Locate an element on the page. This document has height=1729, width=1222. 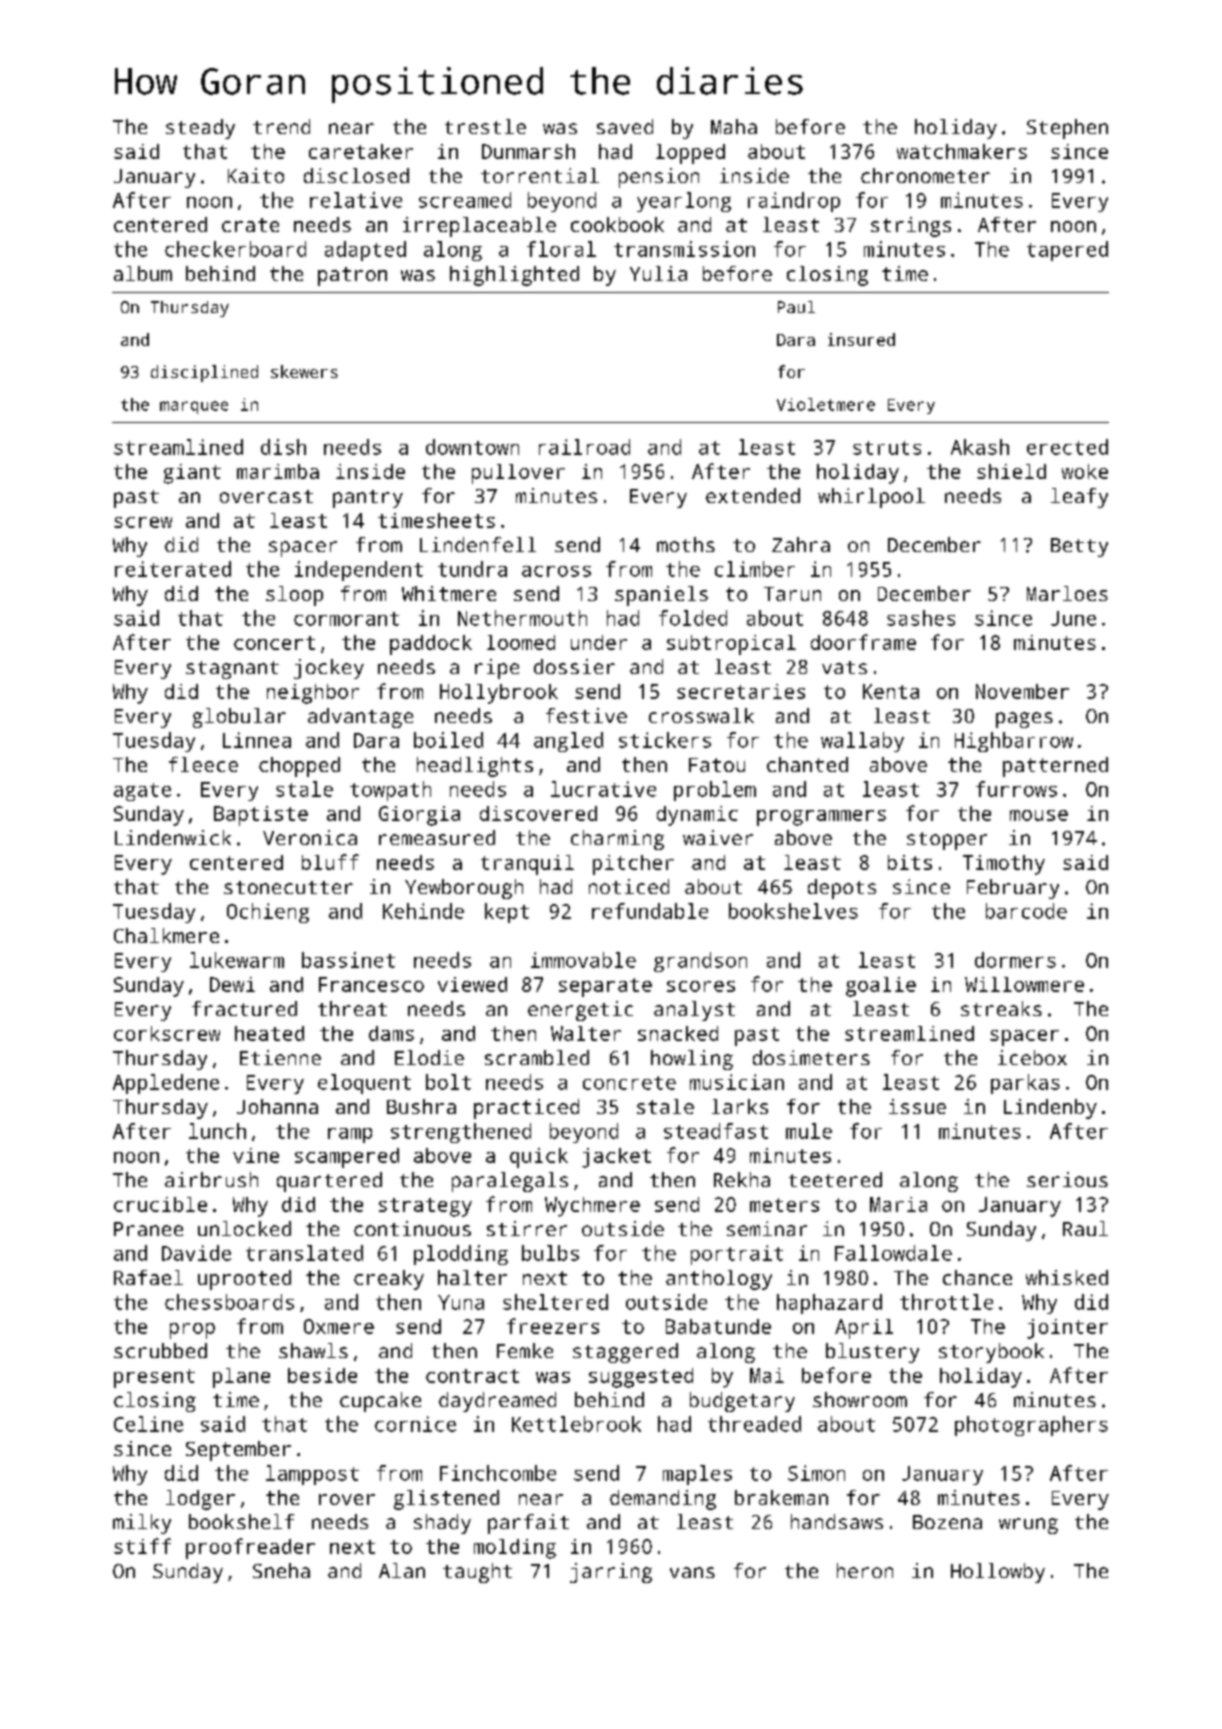
Sneha is located at coordinates (281, 1570).
